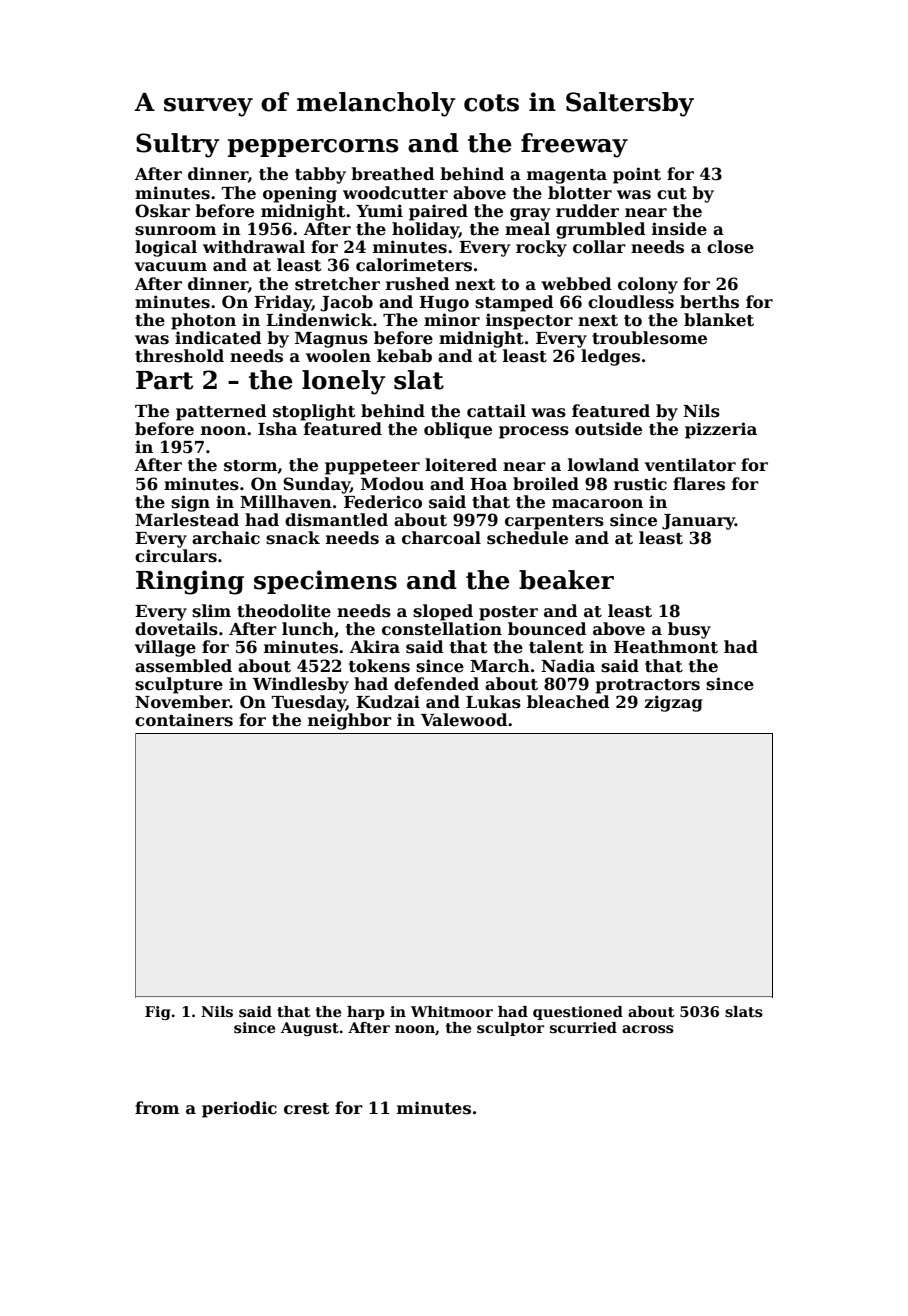  Describe the element at coordinates (637, 175) in the document. I see `point` at that location.
